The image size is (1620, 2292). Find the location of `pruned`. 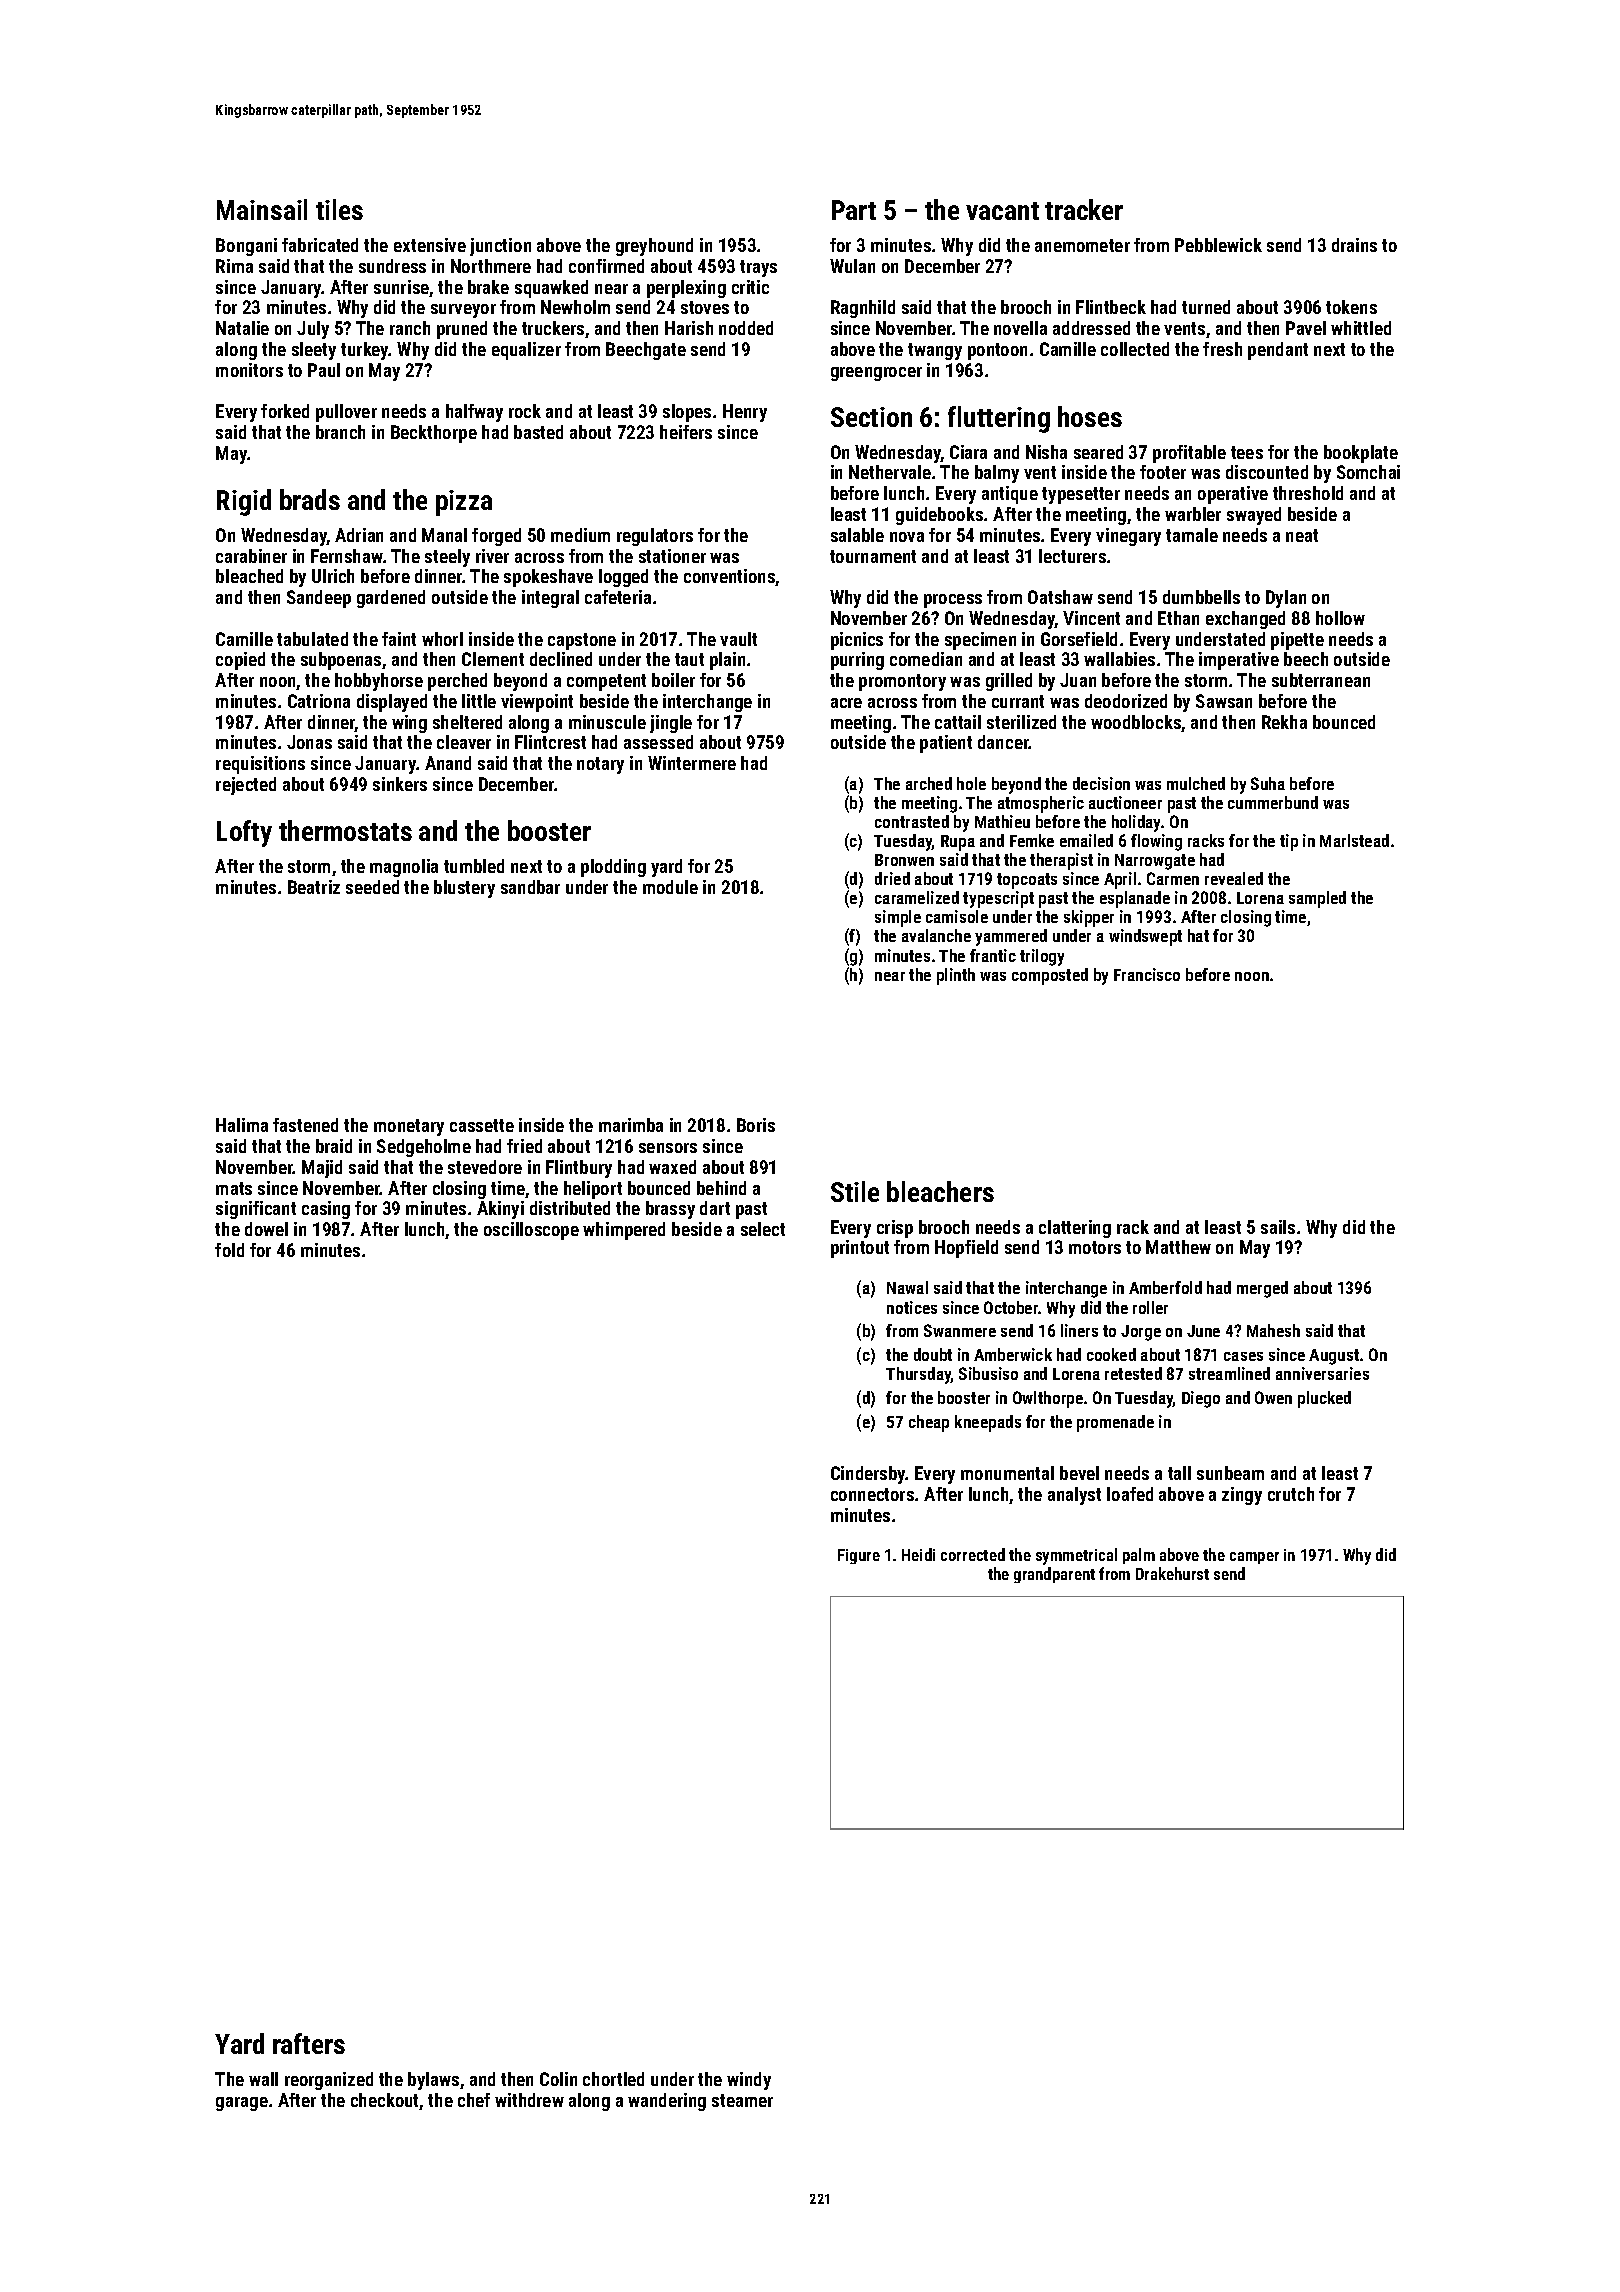

pruned is located at coordinates (462, 330).
